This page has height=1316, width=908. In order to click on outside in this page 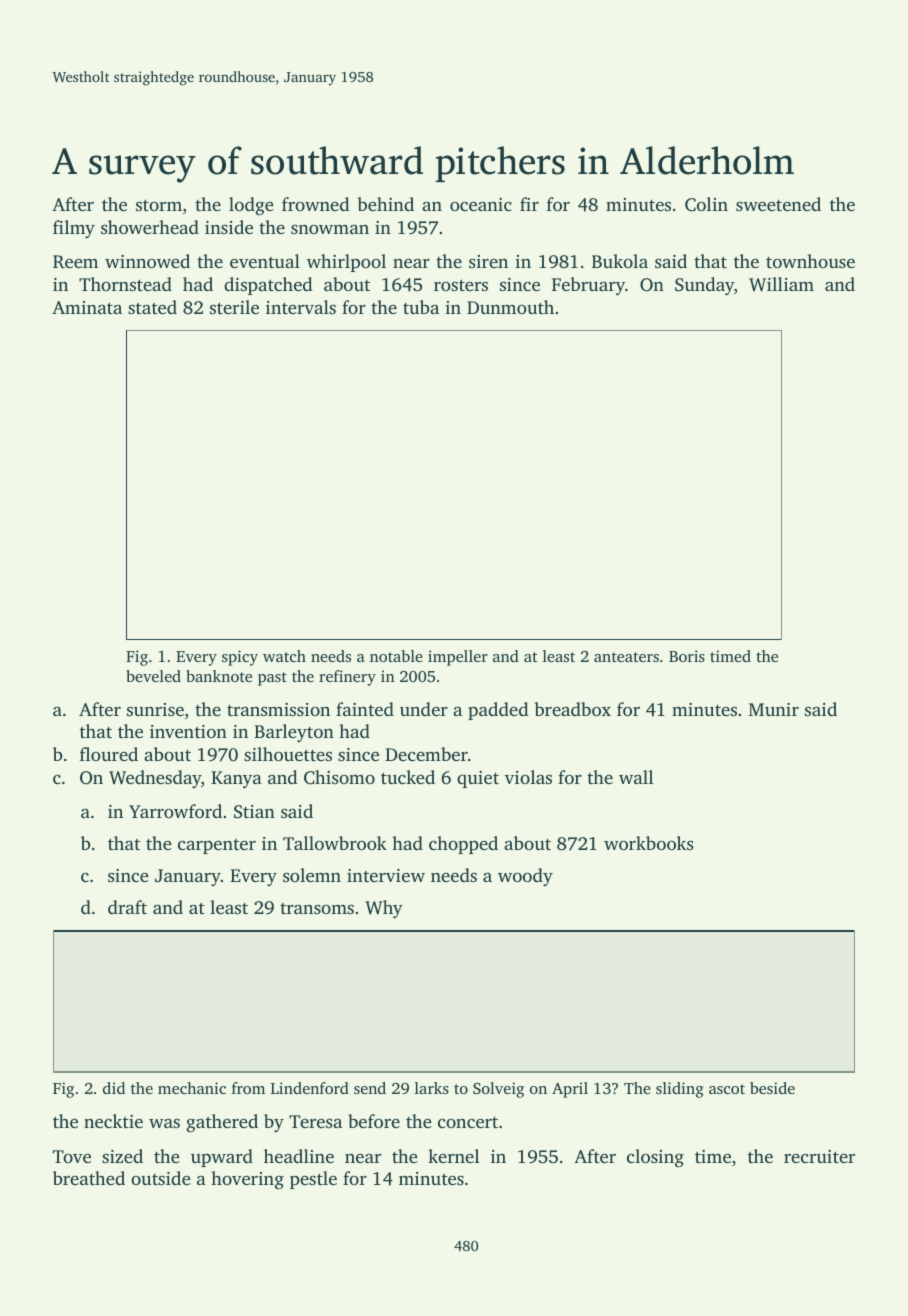, I will do `click(161, 1178)`.
